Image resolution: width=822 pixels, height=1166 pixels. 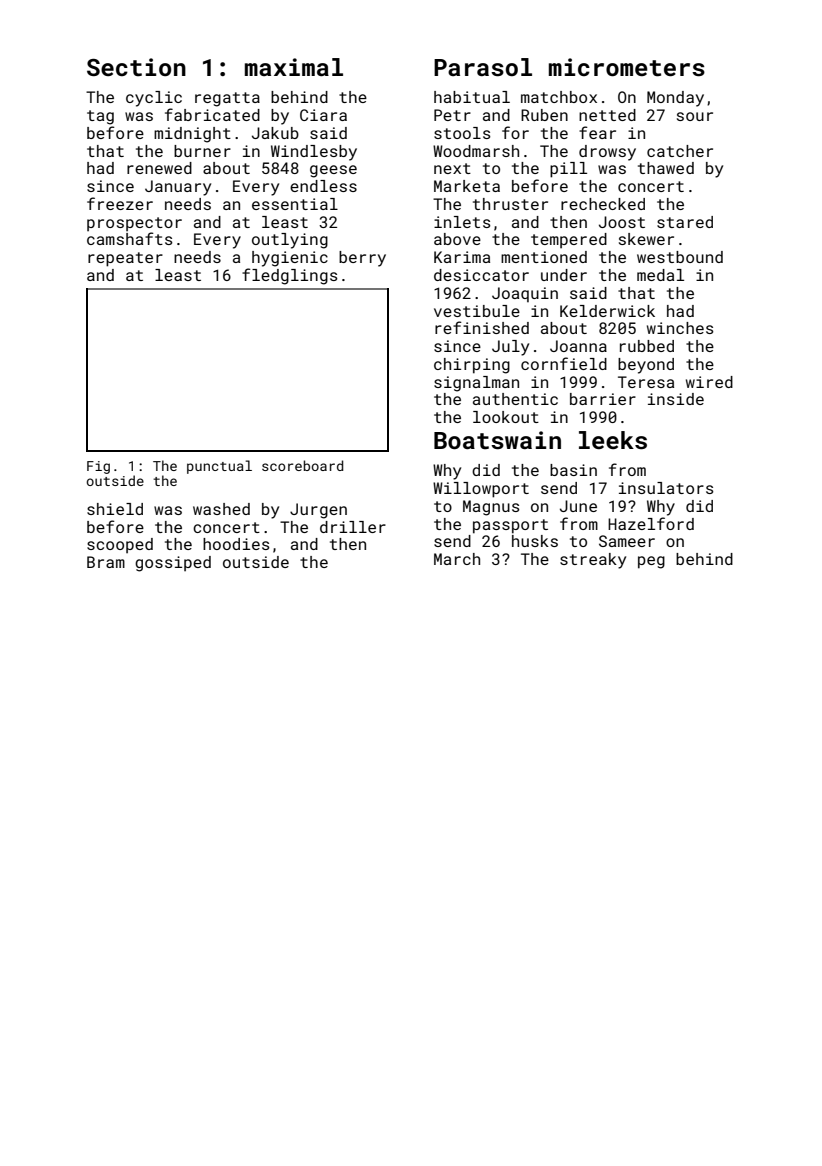 What do you see at coordinates (236, 544) in the screenshot?
I see `hoodies` at bounding box center [236, 544].
